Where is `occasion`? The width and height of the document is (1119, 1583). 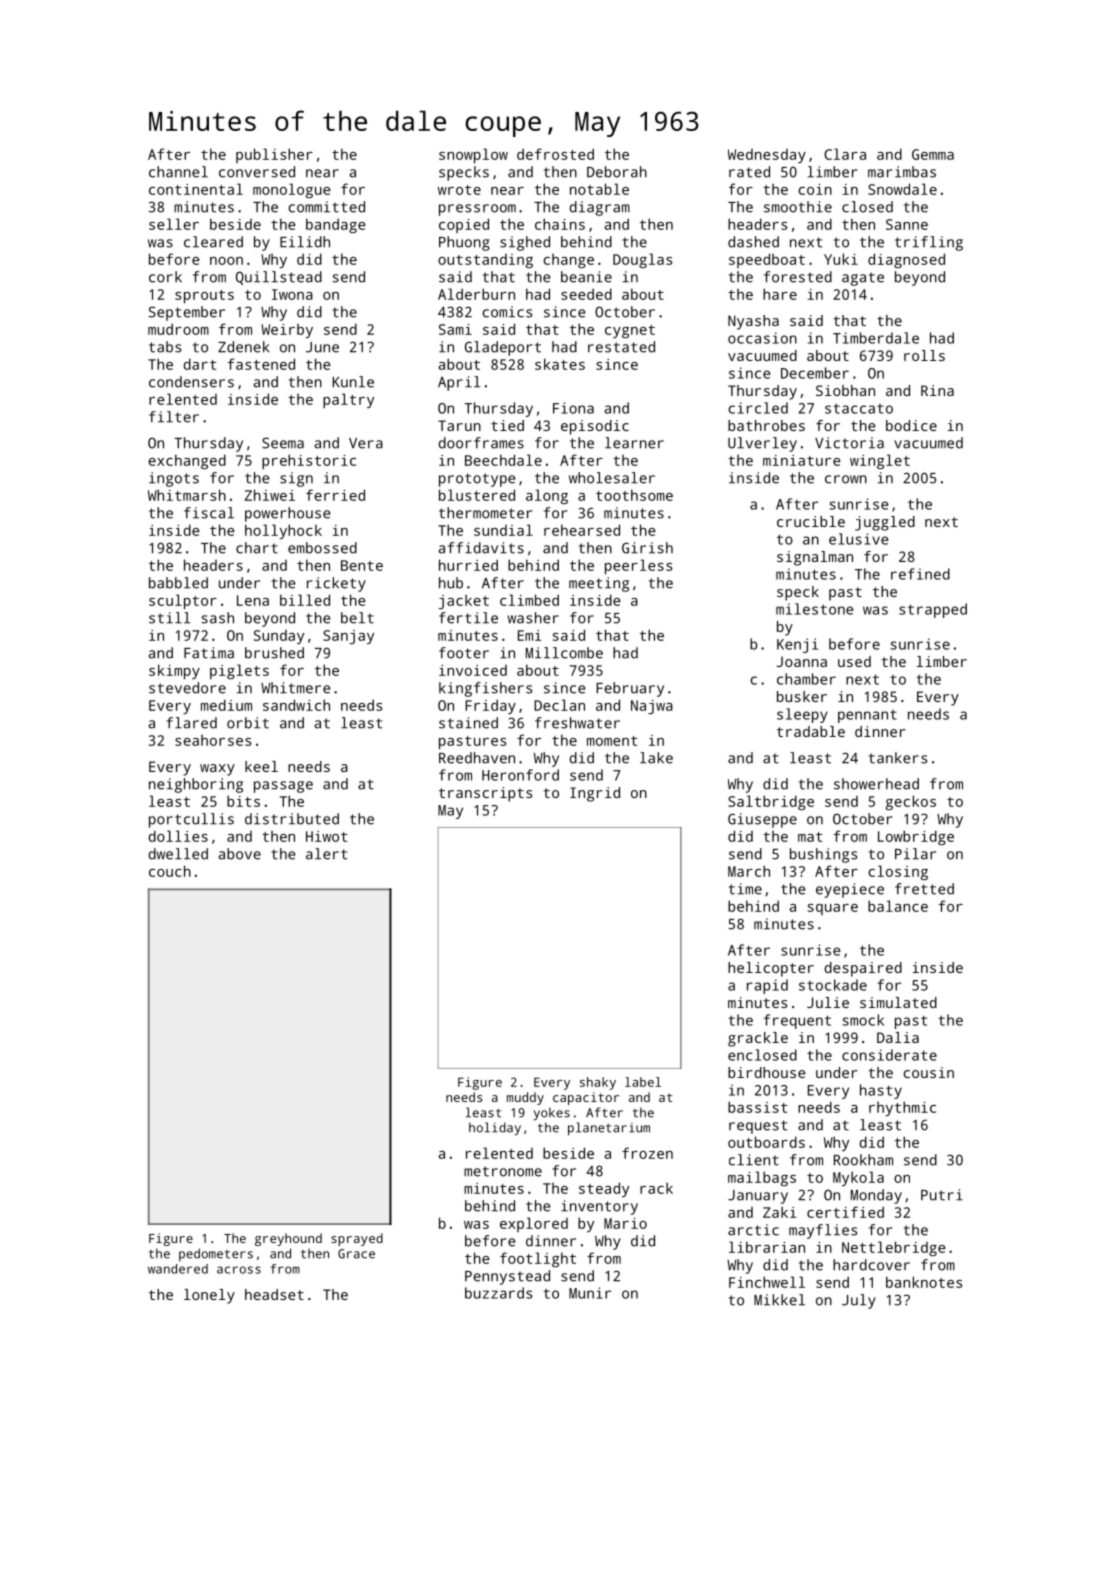 occasion is located at coordinates (762, 338).
